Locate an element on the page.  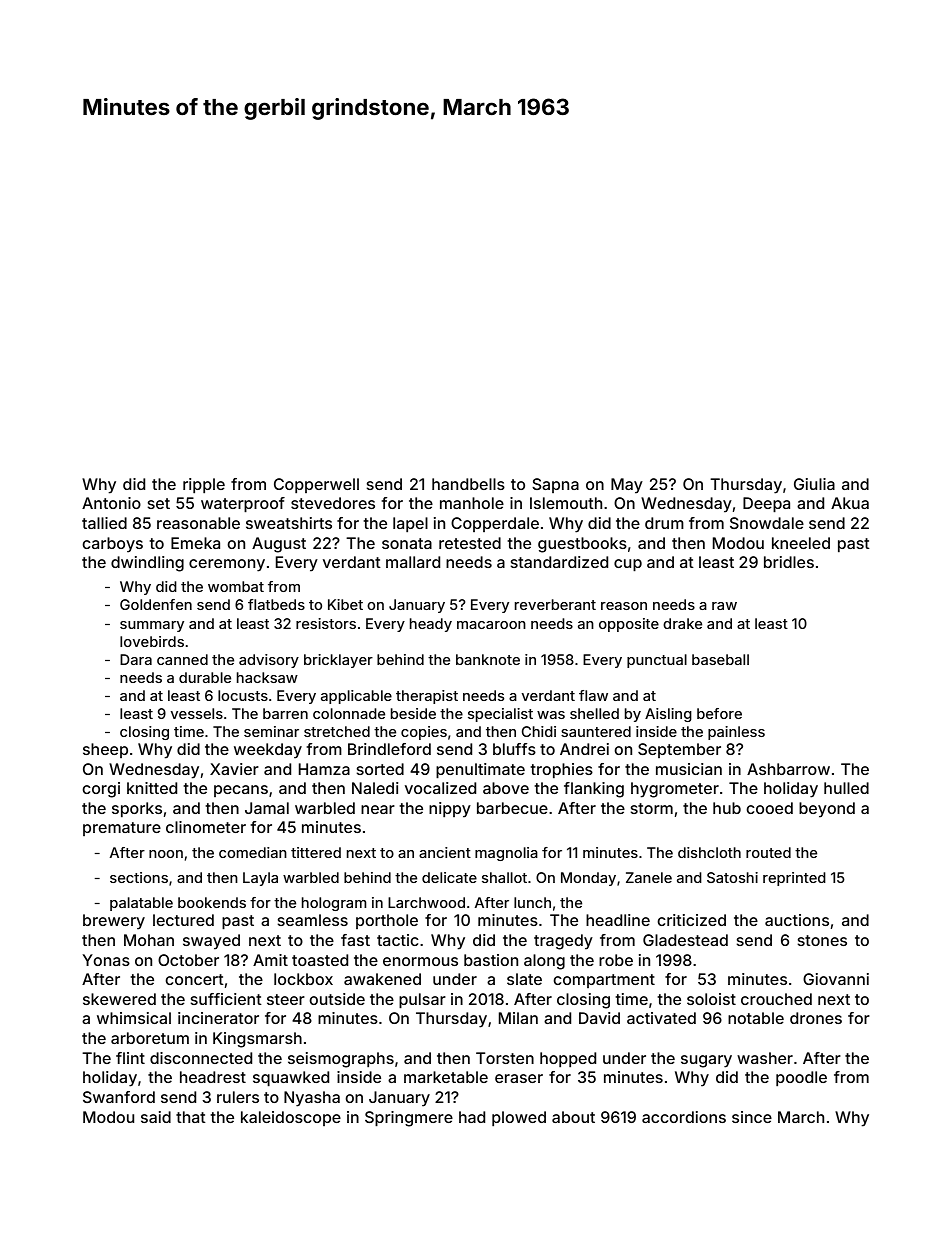
washer is located at coordinates (765, 1058).
